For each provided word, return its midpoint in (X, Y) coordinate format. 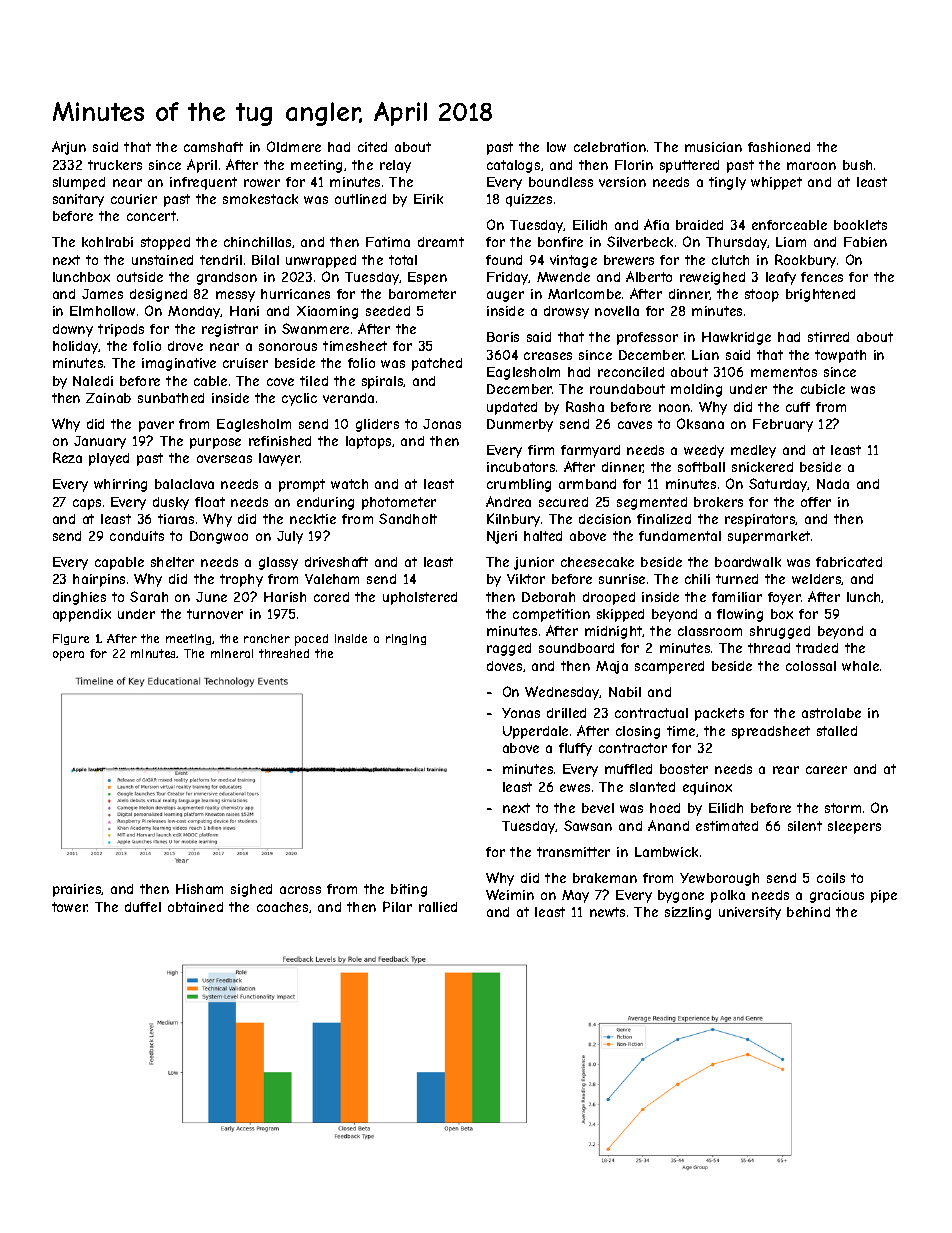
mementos (784, 372)
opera (68, 656)
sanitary (78, 200)
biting (409, 890)
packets (719, 714)
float (210, 502)
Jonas (442, 424)
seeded (388, 311)
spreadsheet (771, 732)
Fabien (865, 242)
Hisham (199, 889)
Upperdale (535, 732)
